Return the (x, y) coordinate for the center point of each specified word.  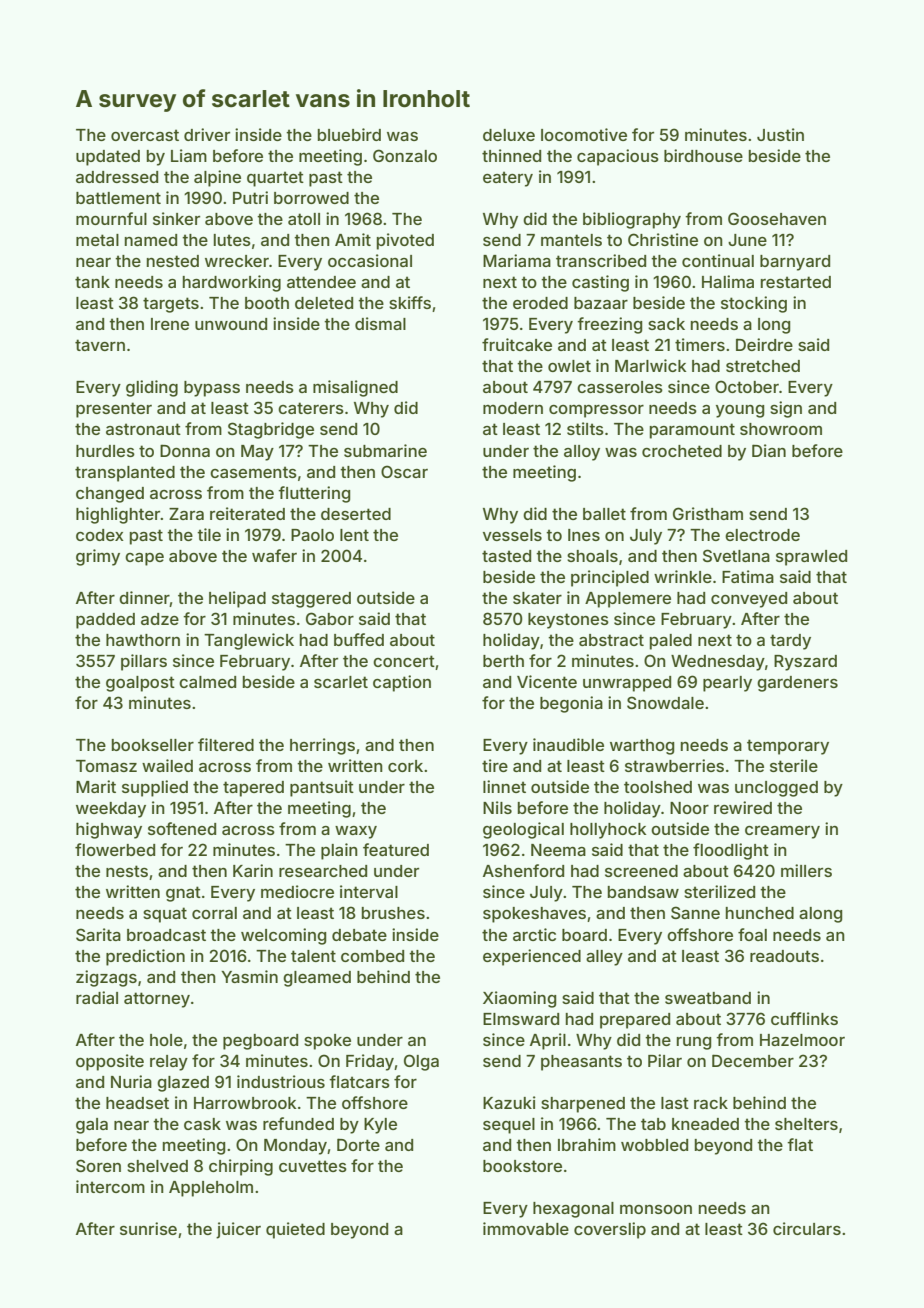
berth (503, 661)
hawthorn (143, 640)
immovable (526, 1228)
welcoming (283, 936)
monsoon (656, 1209)
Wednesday (718, 663)
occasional (370, 260)
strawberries (674, 765)
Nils (497, 807)
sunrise (148, 1228)
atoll (304, 219)
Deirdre (764, 344)
